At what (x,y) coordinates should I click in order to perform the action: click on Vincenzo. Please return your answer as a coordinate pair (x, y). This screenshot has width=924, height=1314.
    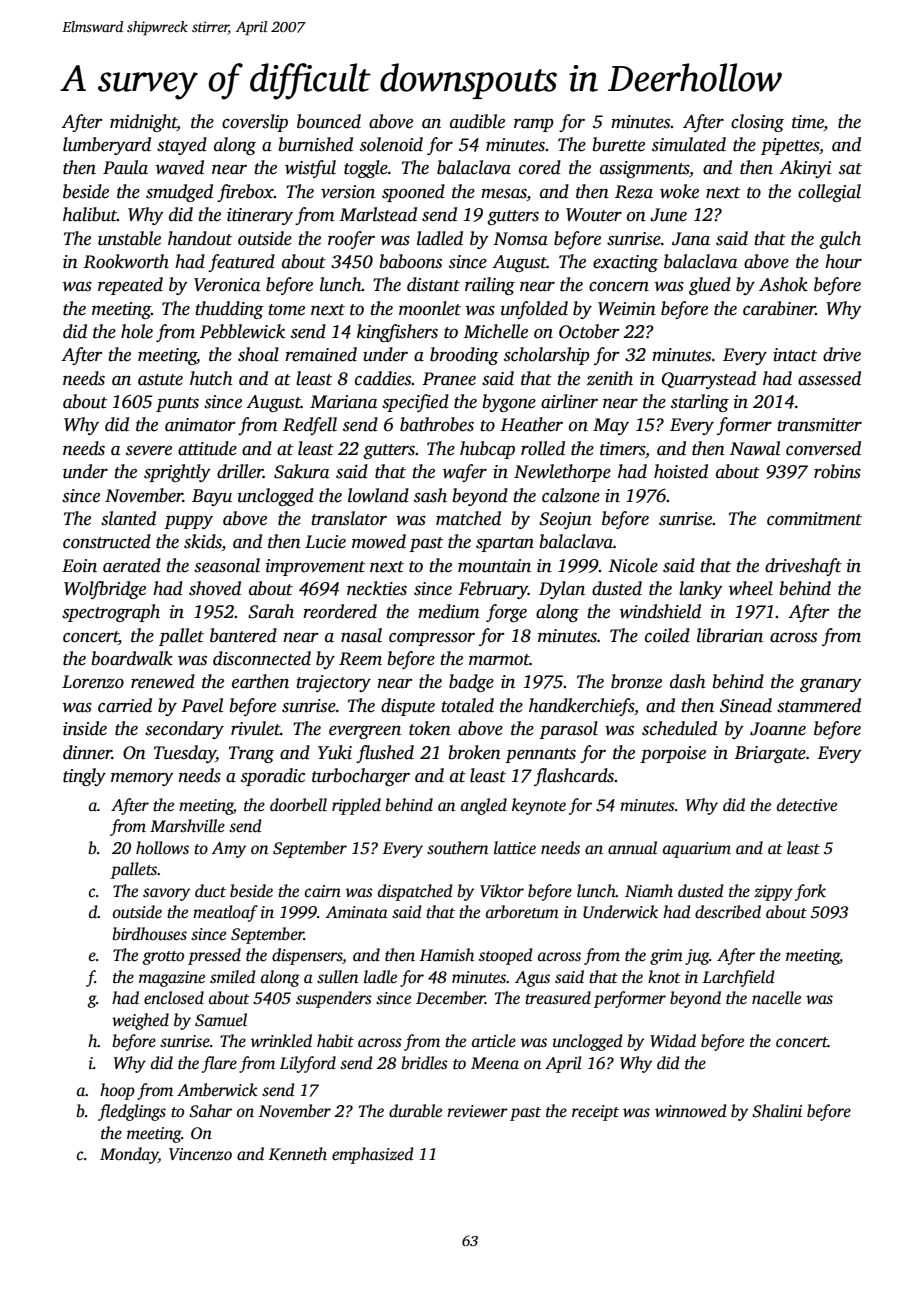
    Looking at the image, I should click on (200, 1154).
